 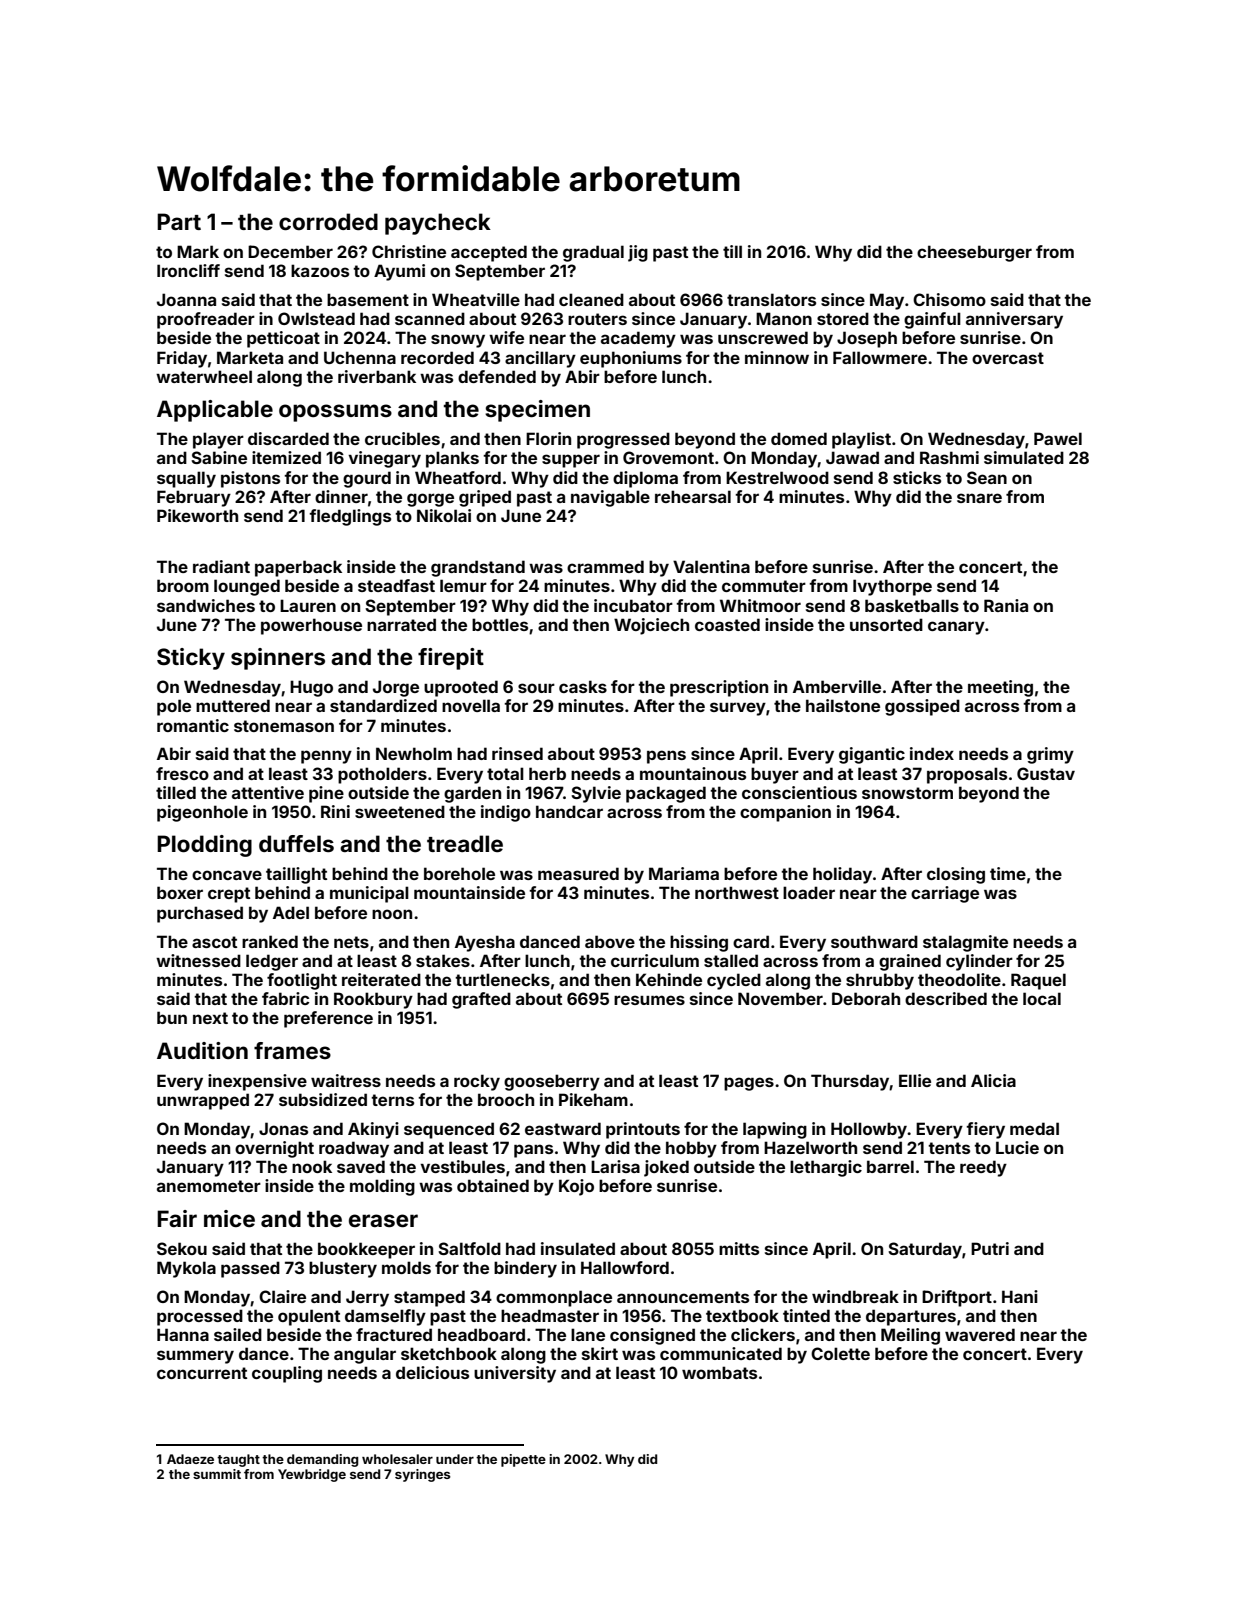 I want to click on ascot, so click(x=214, y=942).
